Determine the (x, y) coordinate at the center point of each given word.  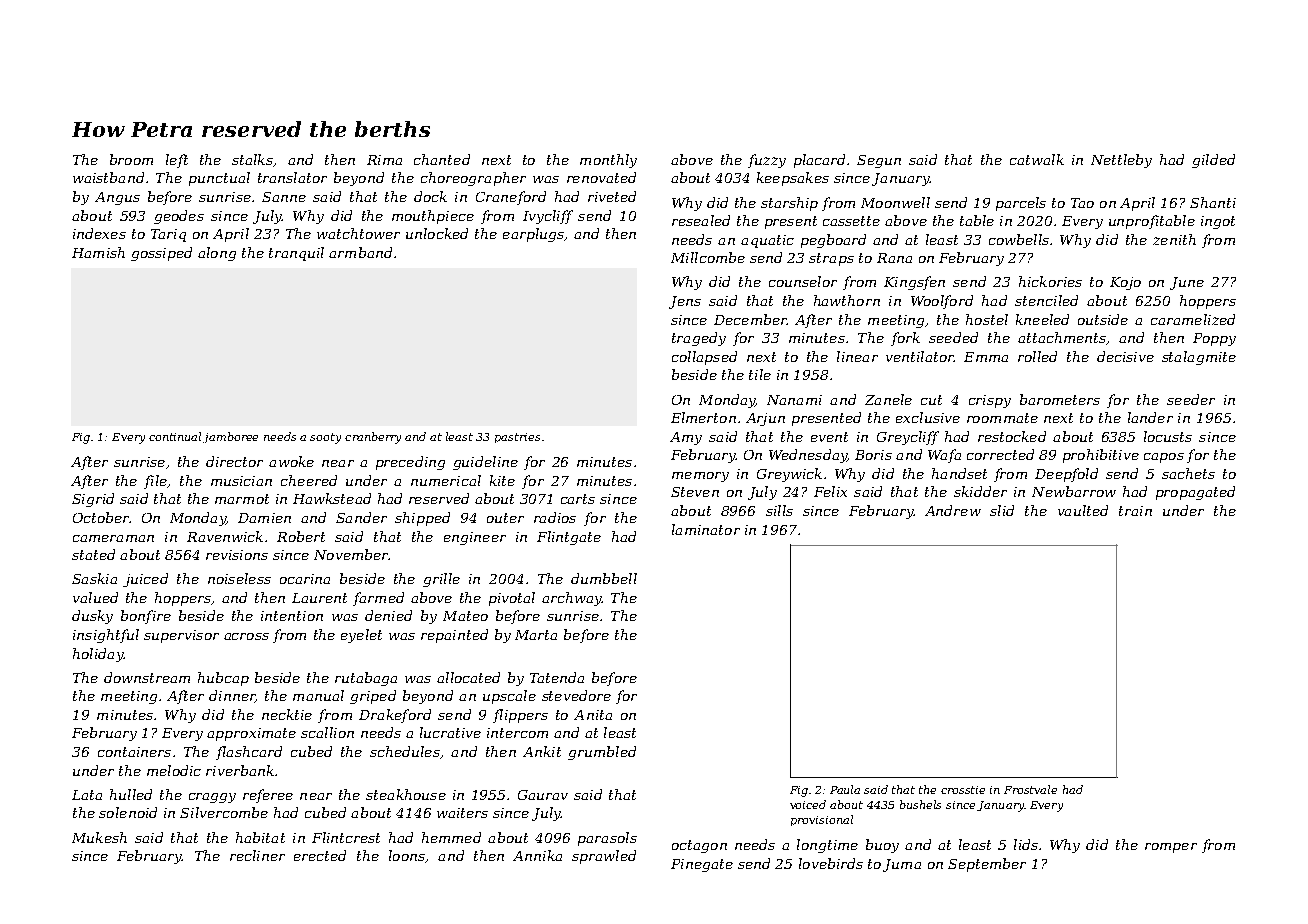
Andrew (953, 510)
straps (831, 259)
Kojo (1125, 283)
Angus (117, 198)
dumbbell (604, 578)
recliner (257, 855)
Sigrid (93, 500)
